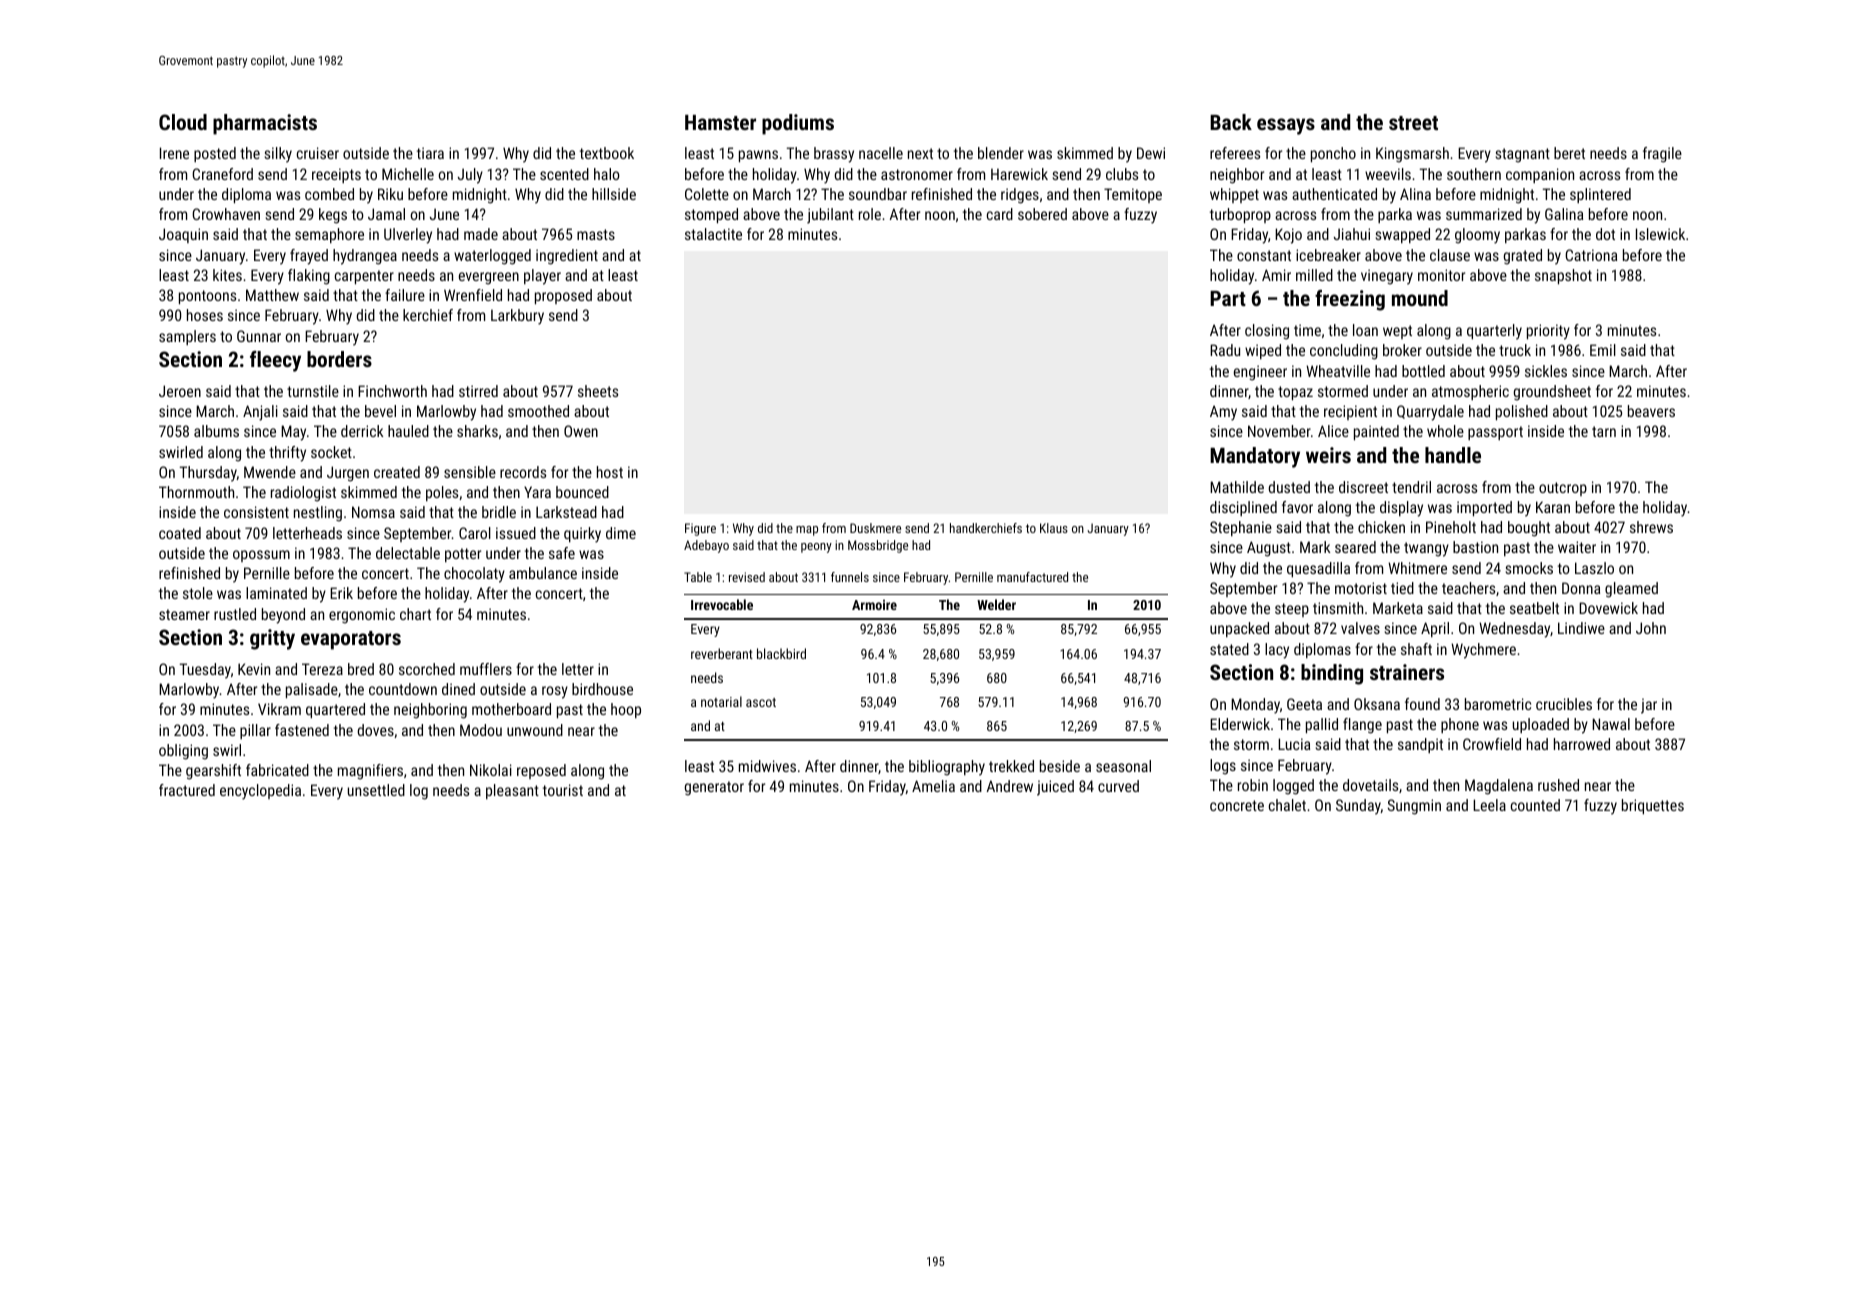 This page has height=1309, width=1852. Describe the element at coordinates (598, 391) in the page. I see `sheets` at that location.
